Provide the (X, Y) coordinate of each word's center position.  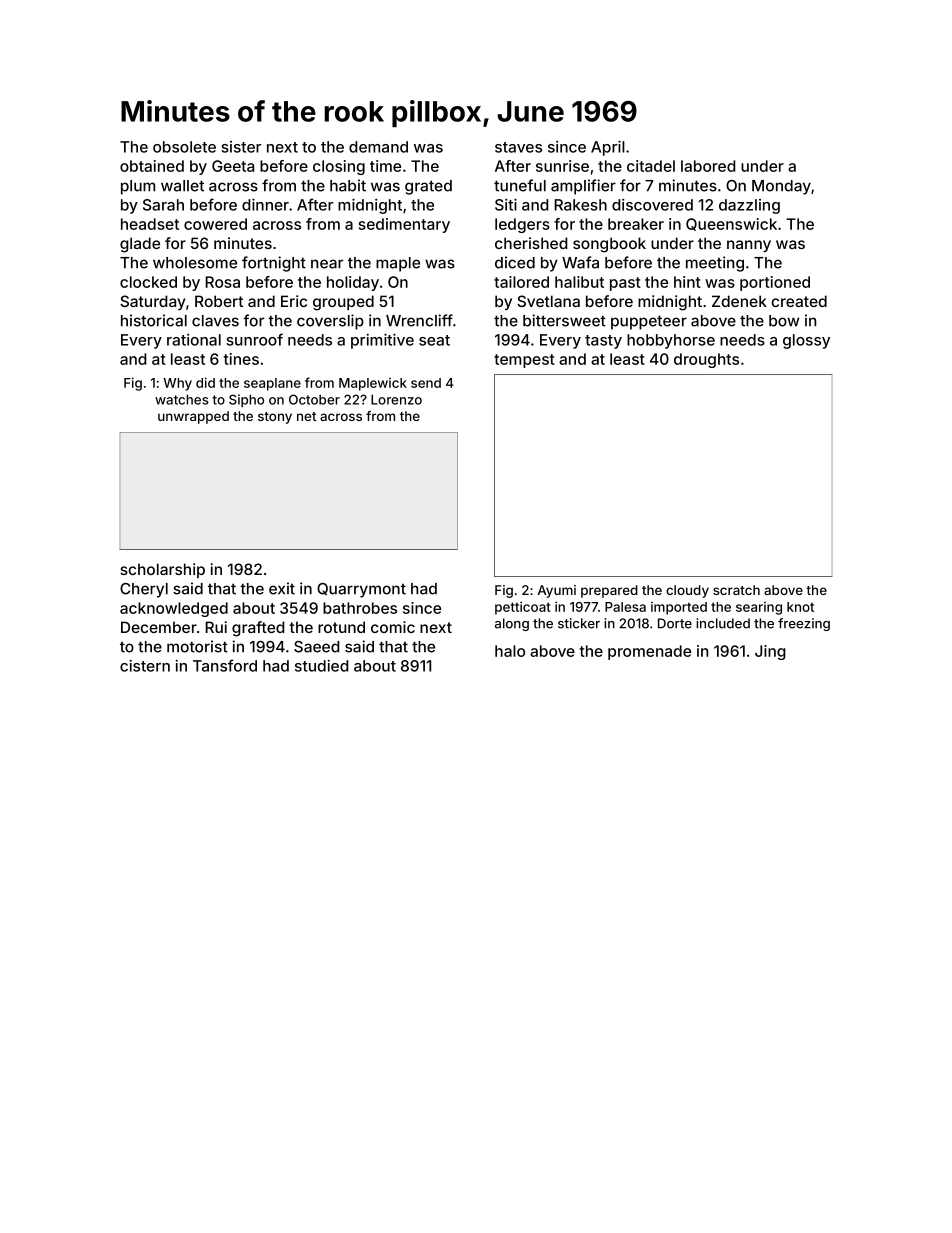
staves (518, 147)
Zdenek (739, 301)
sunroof (254, 339)
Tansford (225, 665)
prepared (609, 591)
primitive (382, 341)
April (608, 148)
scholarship (162, 570)
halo (510, 651)
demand (378, 147)
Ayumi (557, 591)
